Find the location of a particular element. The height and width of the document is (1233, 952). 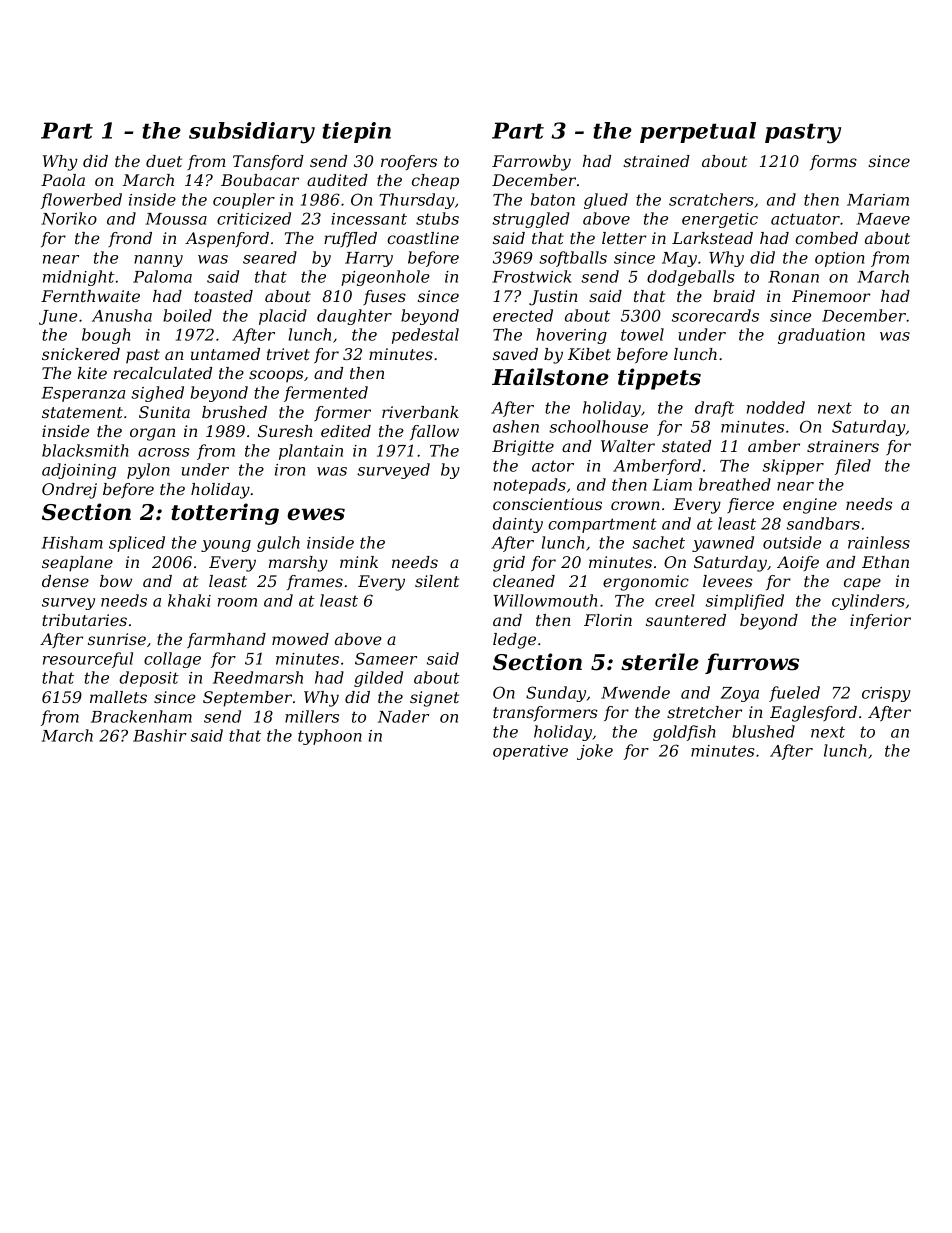

Nader is located at coordinates (403, 716).
